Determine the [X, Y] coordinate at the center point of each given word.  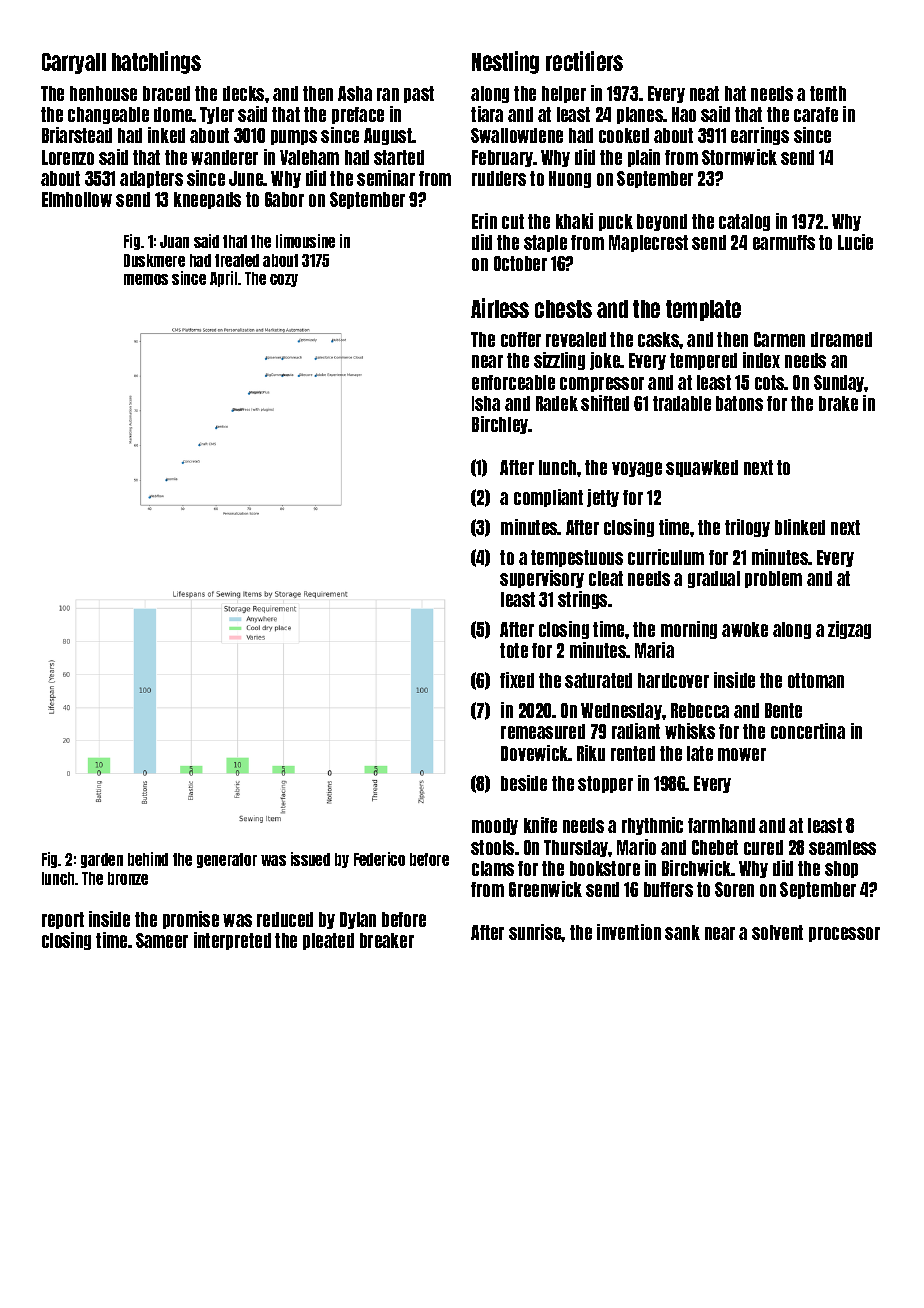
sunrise [535, 932]
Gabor [284, 199]
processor [844, 934]
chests [563, 309]
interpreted [232, 941]
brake [838, 403]
